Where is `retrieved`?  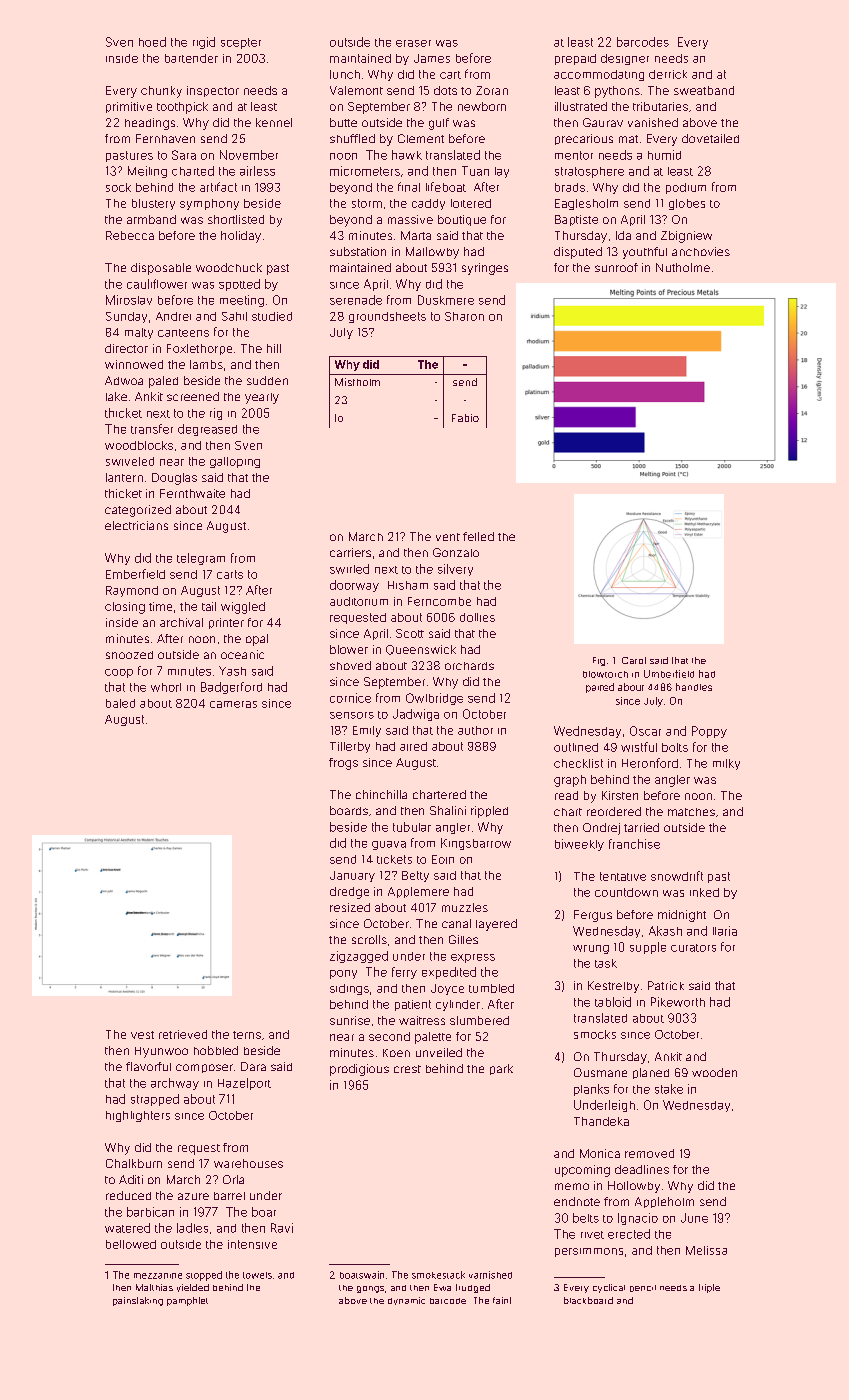 retrieved is located at coordinates (183, 1034).
